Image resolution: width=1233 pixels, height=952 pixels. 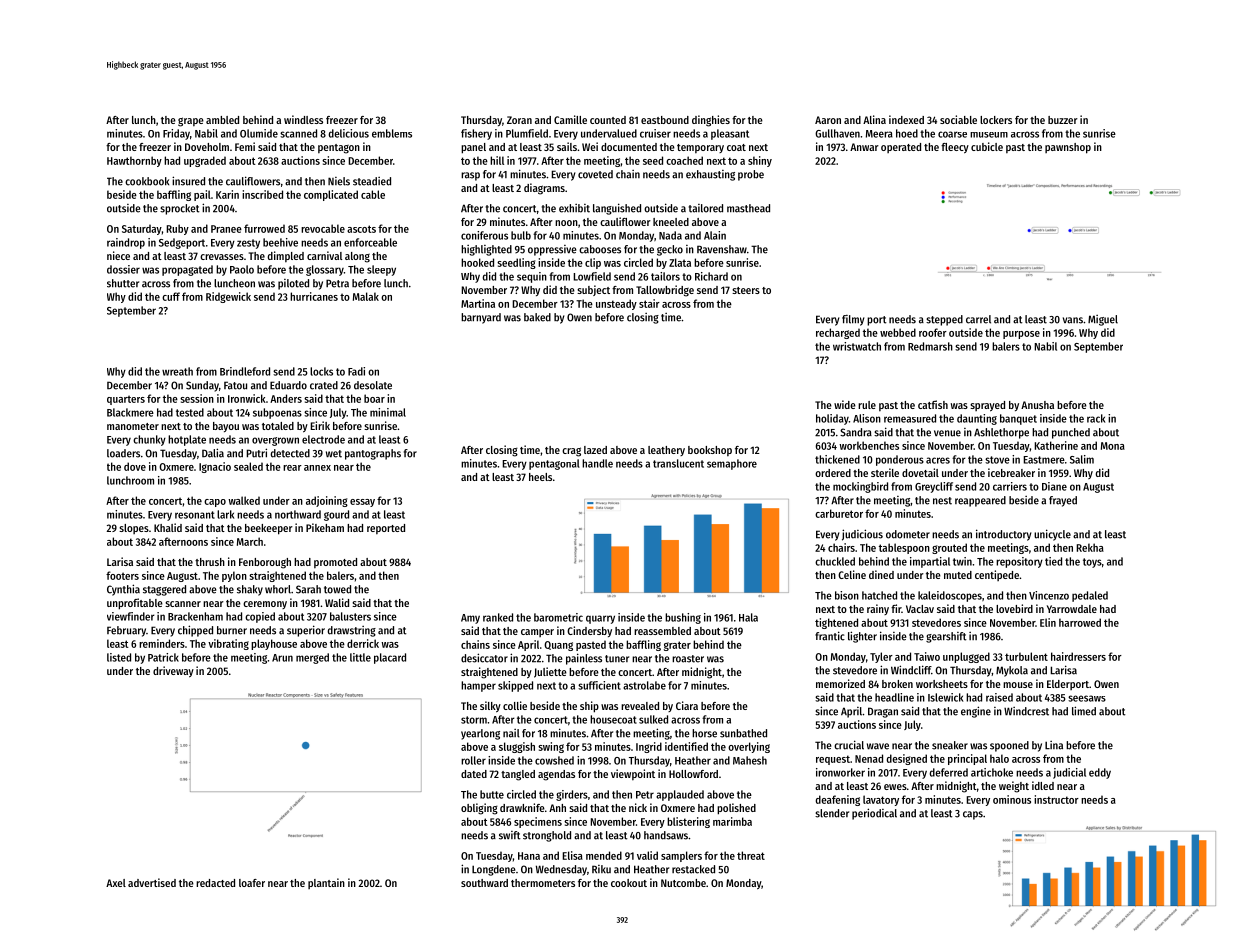 I want to click on upgraded, so click(x=205, y=161).
